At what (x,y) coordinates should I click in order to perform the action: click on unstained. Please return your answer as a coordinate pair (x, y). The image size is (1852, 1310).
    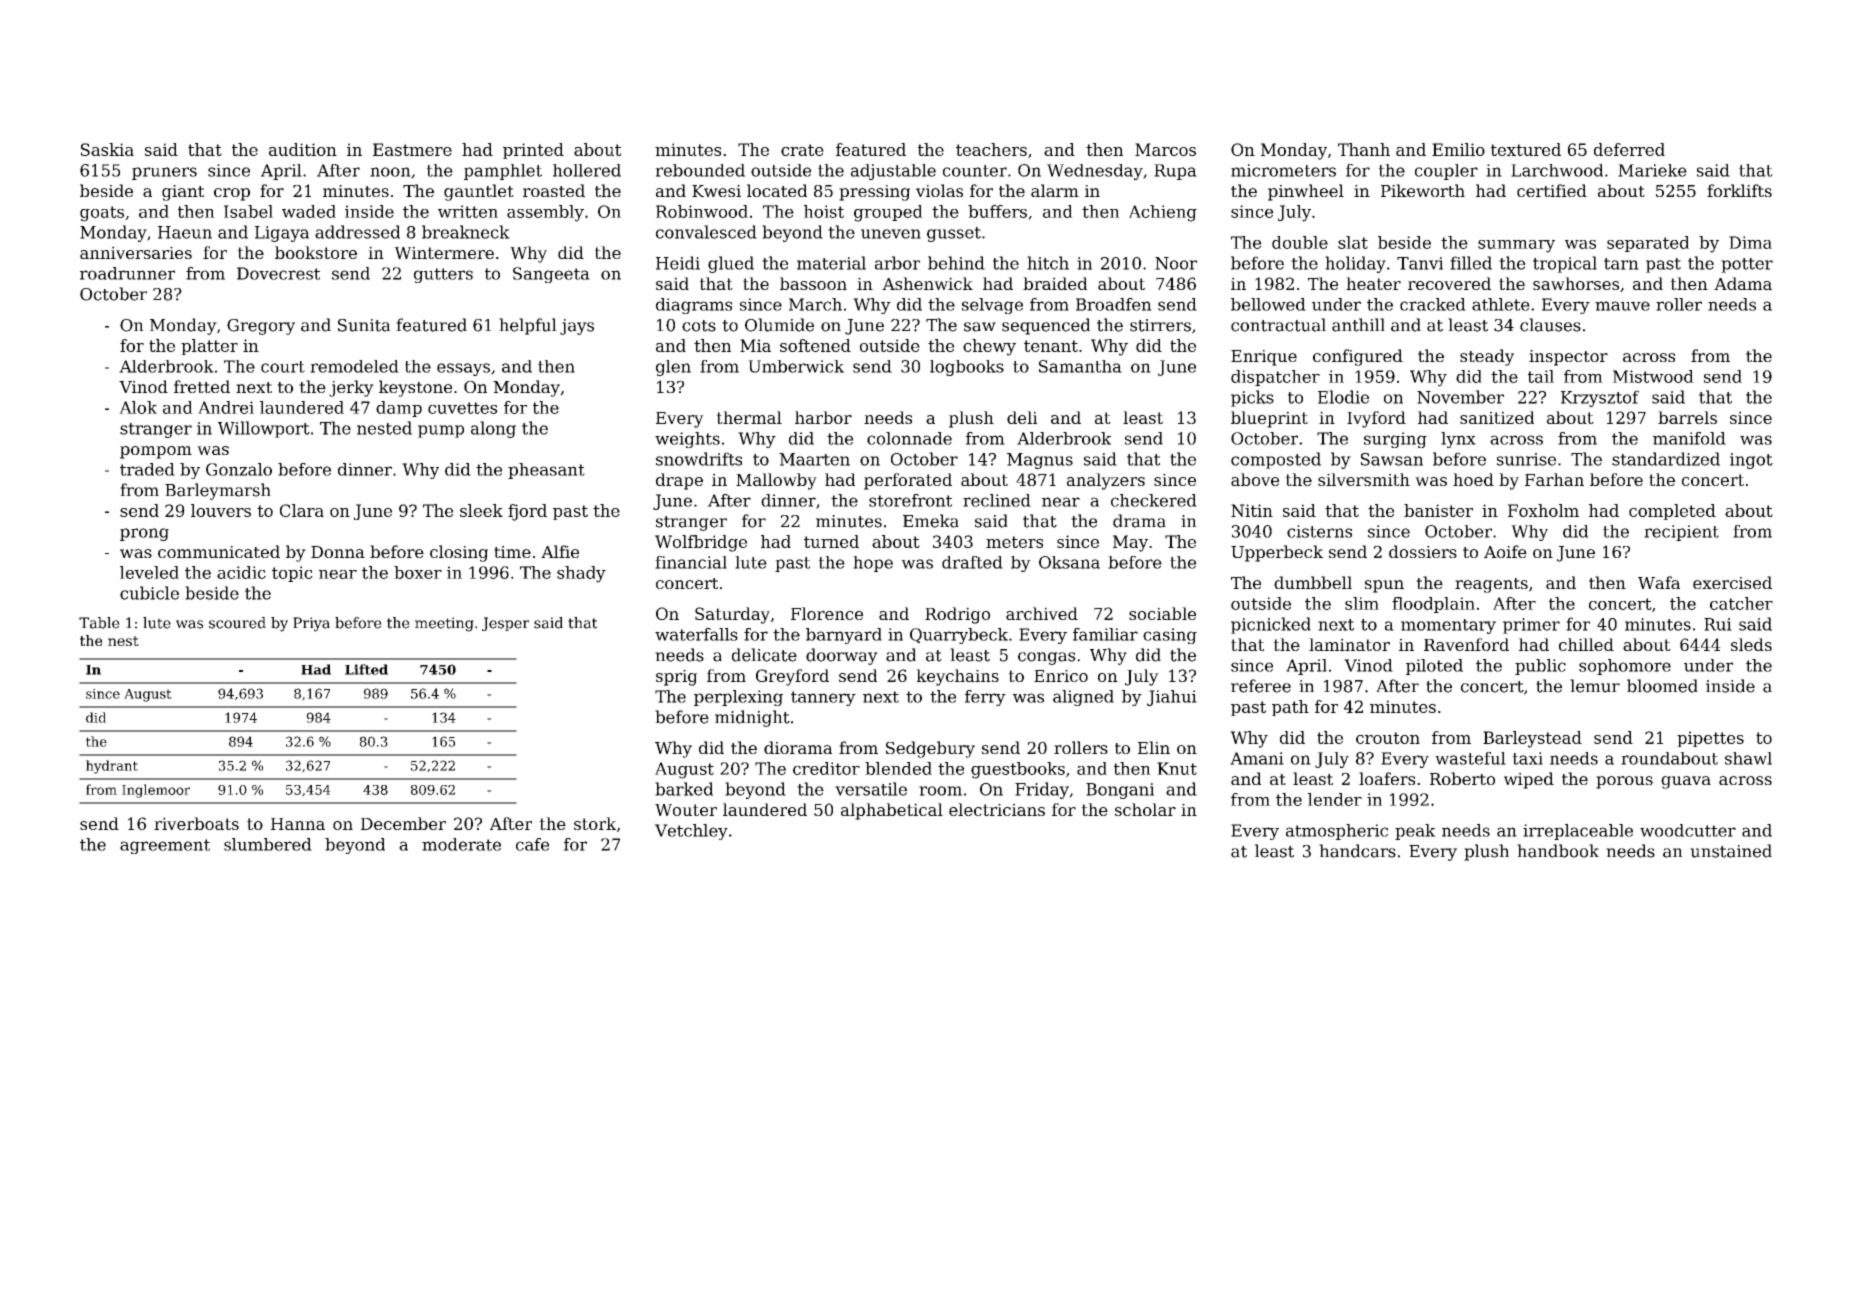
    Looking at the image, I should click on (1731, 851).
